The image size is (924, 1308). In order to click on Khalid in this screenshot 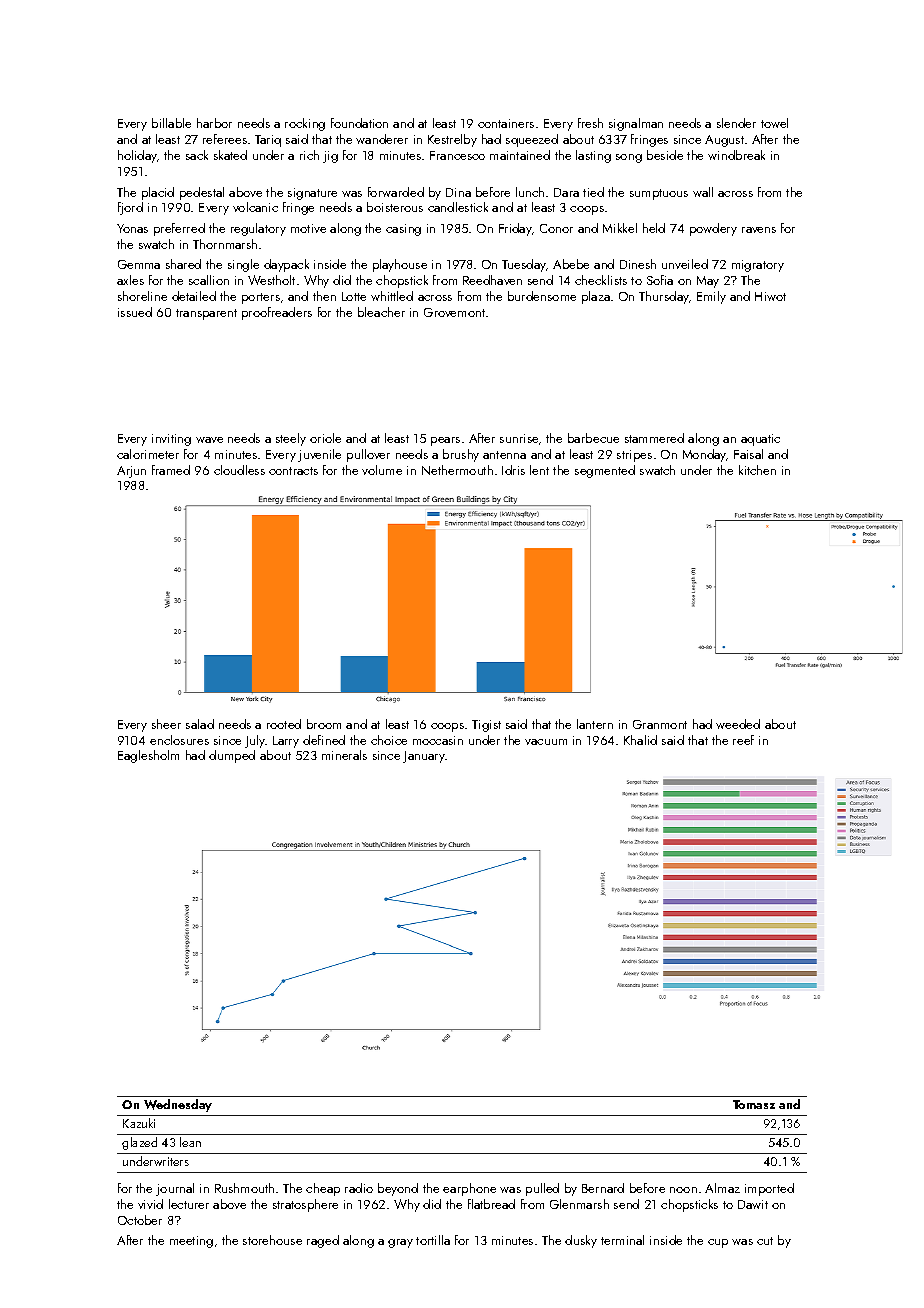, I will do `click(640, 740)`.
